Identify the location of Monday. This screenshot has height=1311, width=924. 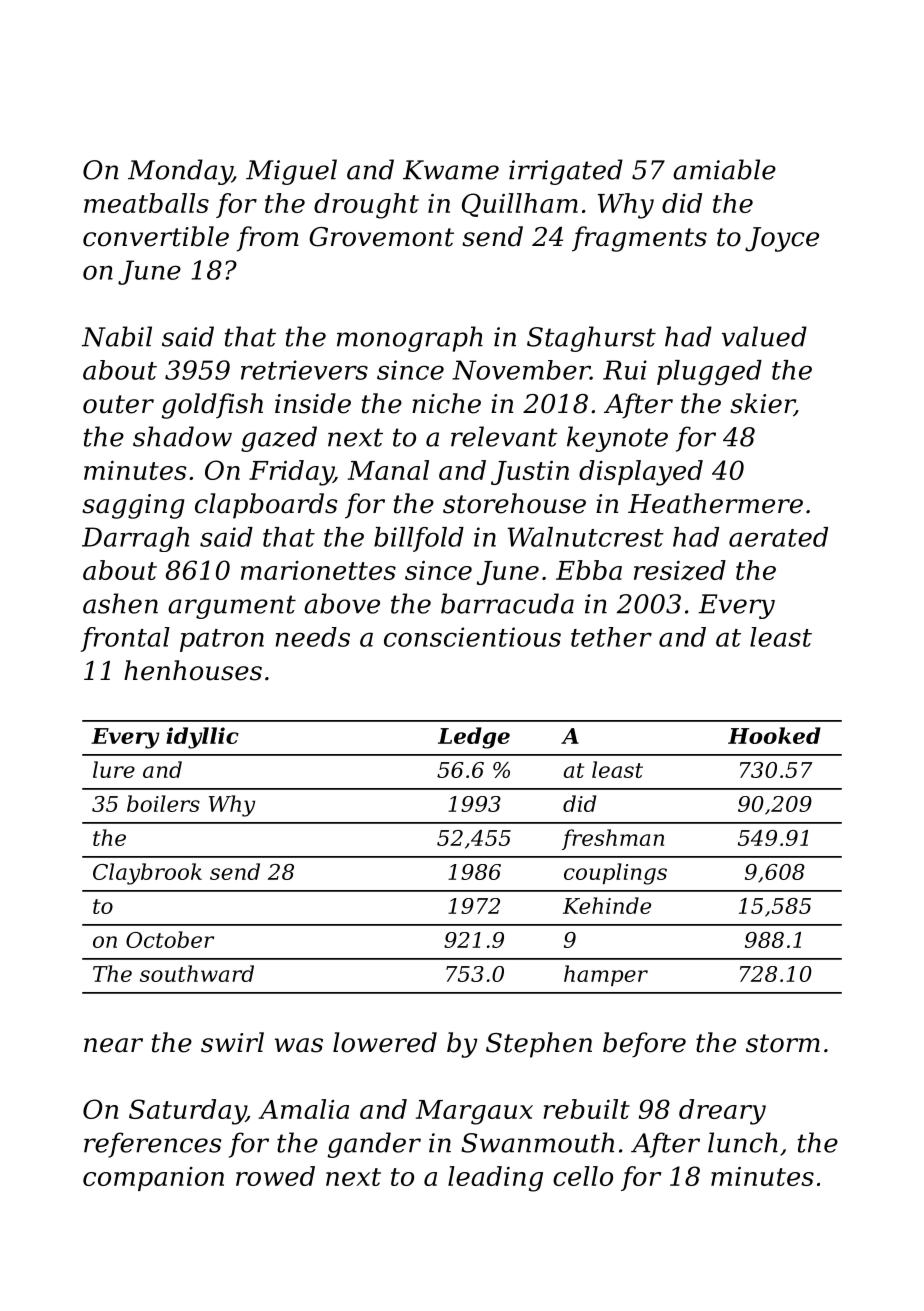
(180, 172).
